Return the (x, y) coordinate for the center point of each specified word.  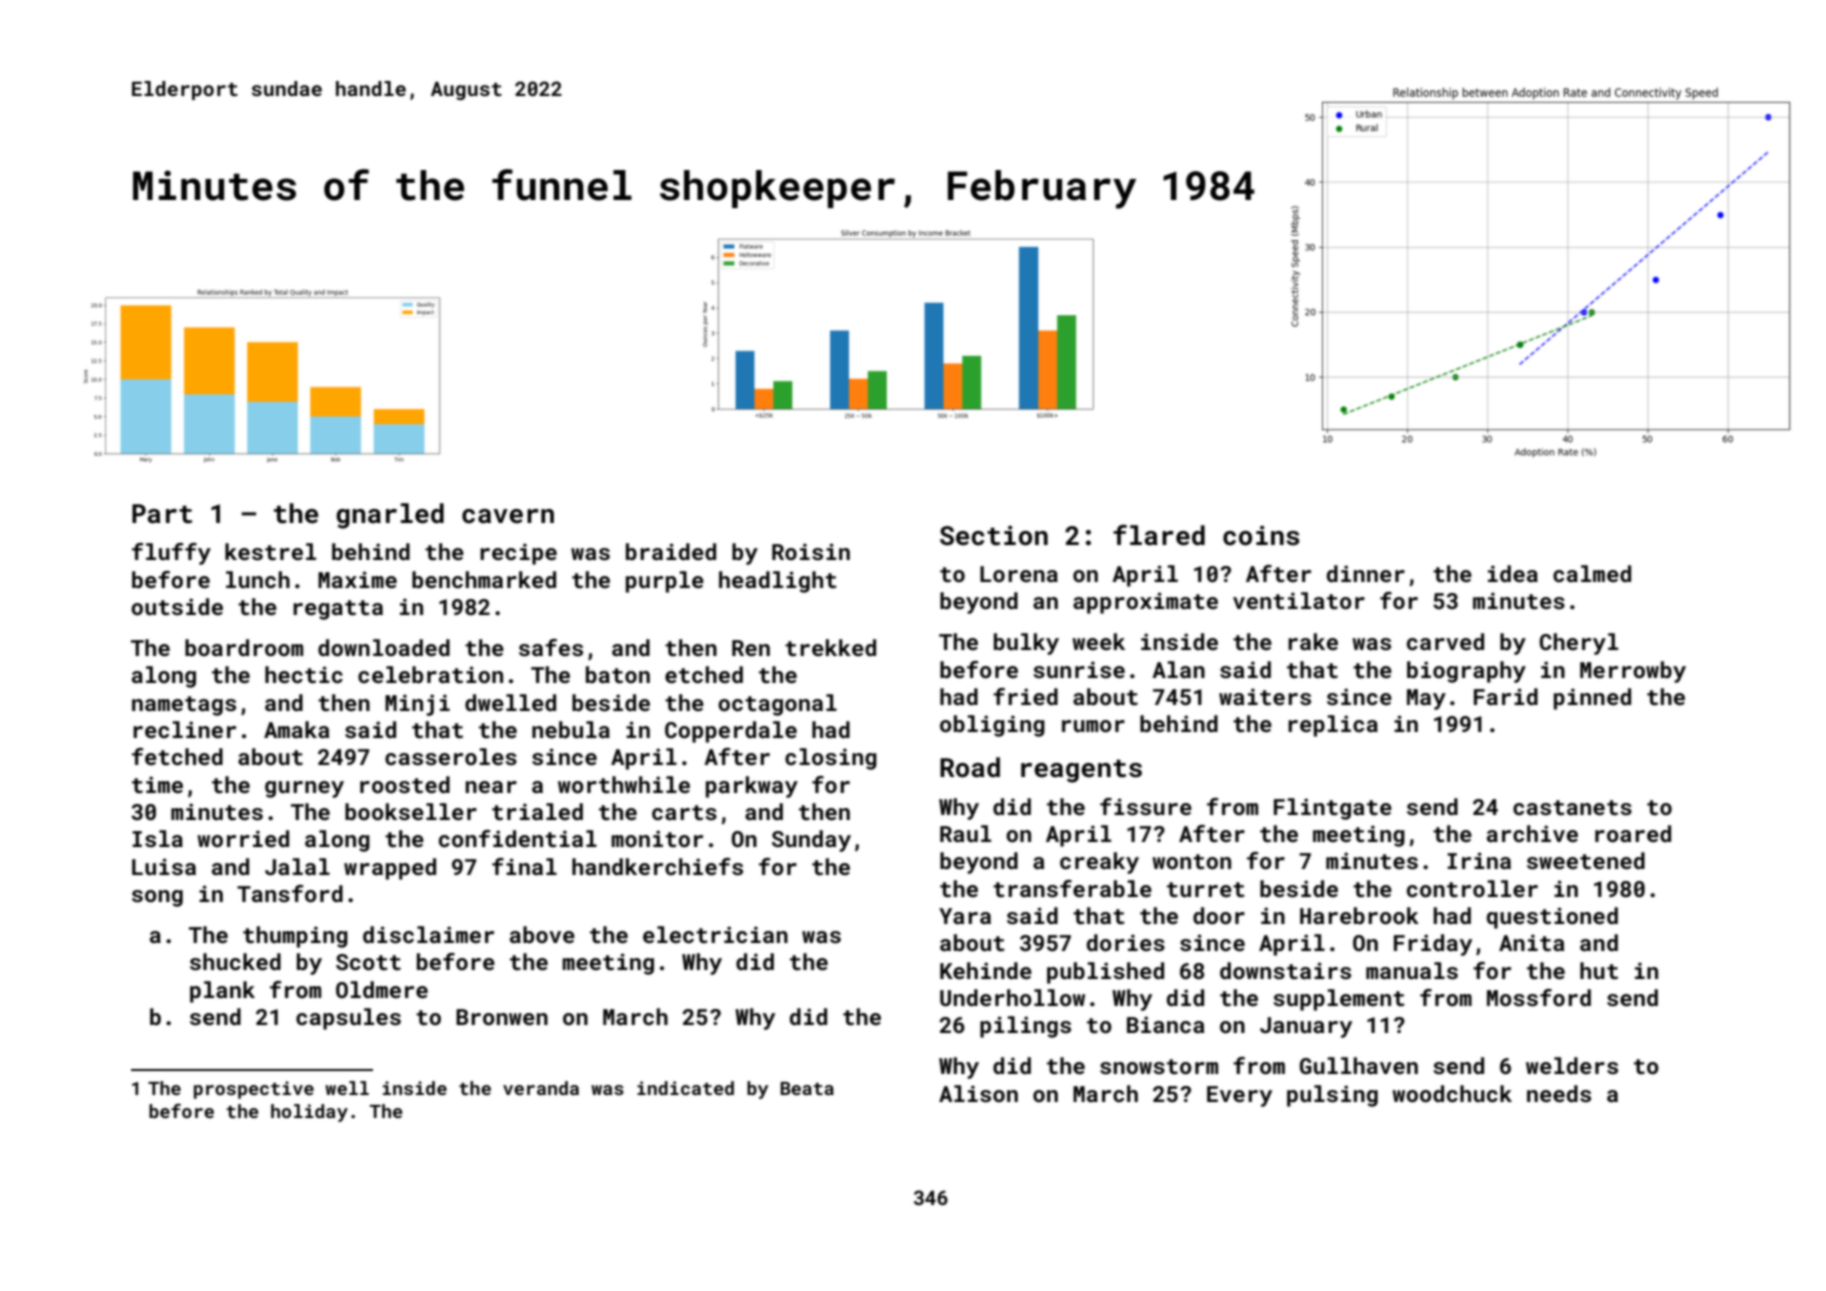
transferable (1072, 888)
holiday (309, 1113)
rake (1313, 641)
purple (665, 582)
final (524, 866)
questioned (1552, 918)
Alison (978, 1093)
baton (618, 674)
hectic (304, 674)
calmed (1592, 573)
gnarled (390, 516)
